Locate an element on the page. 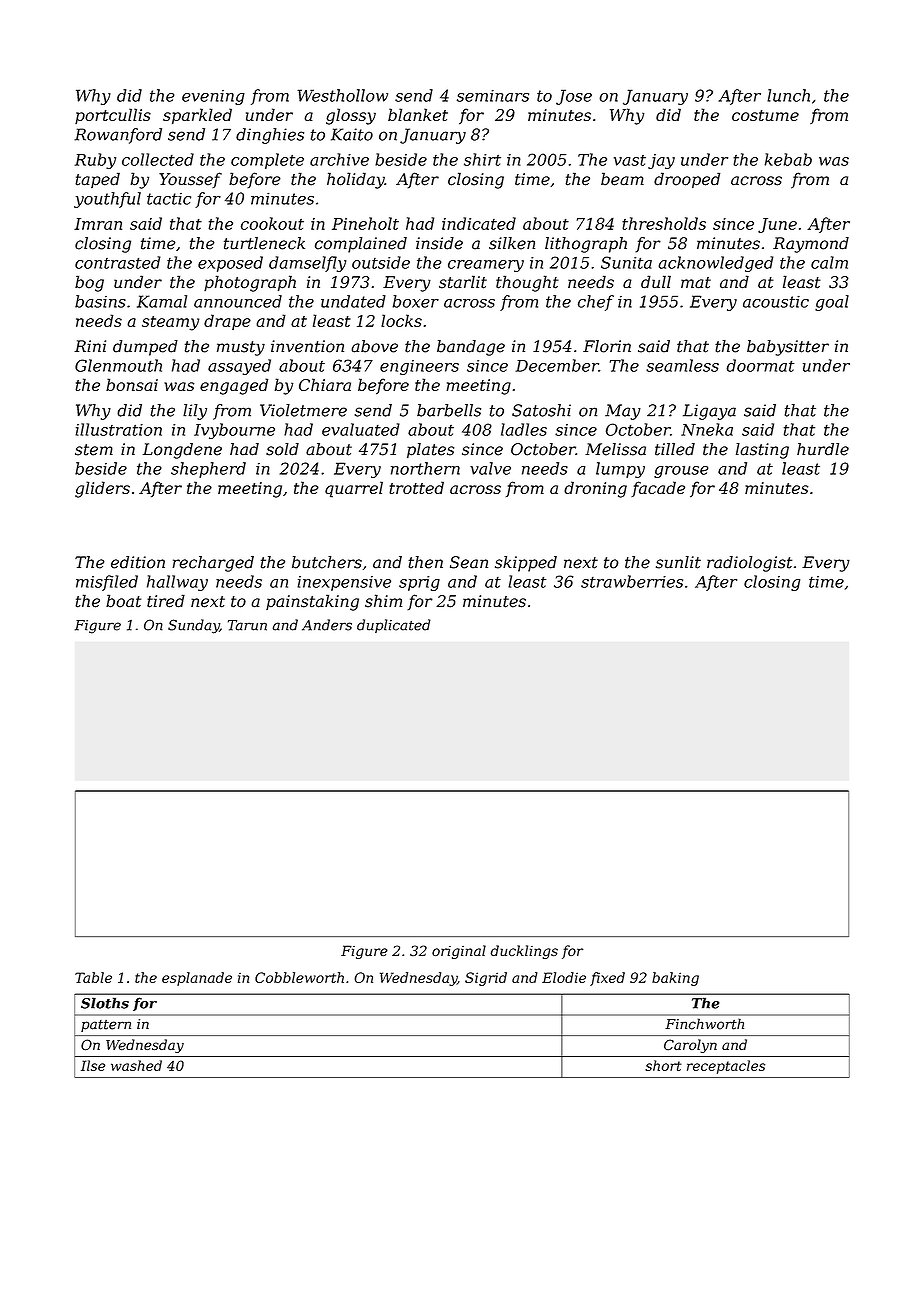 Image resolution: width=924 pixels, height=1308 pixels. illustration is located at coordinates (118, 429).
